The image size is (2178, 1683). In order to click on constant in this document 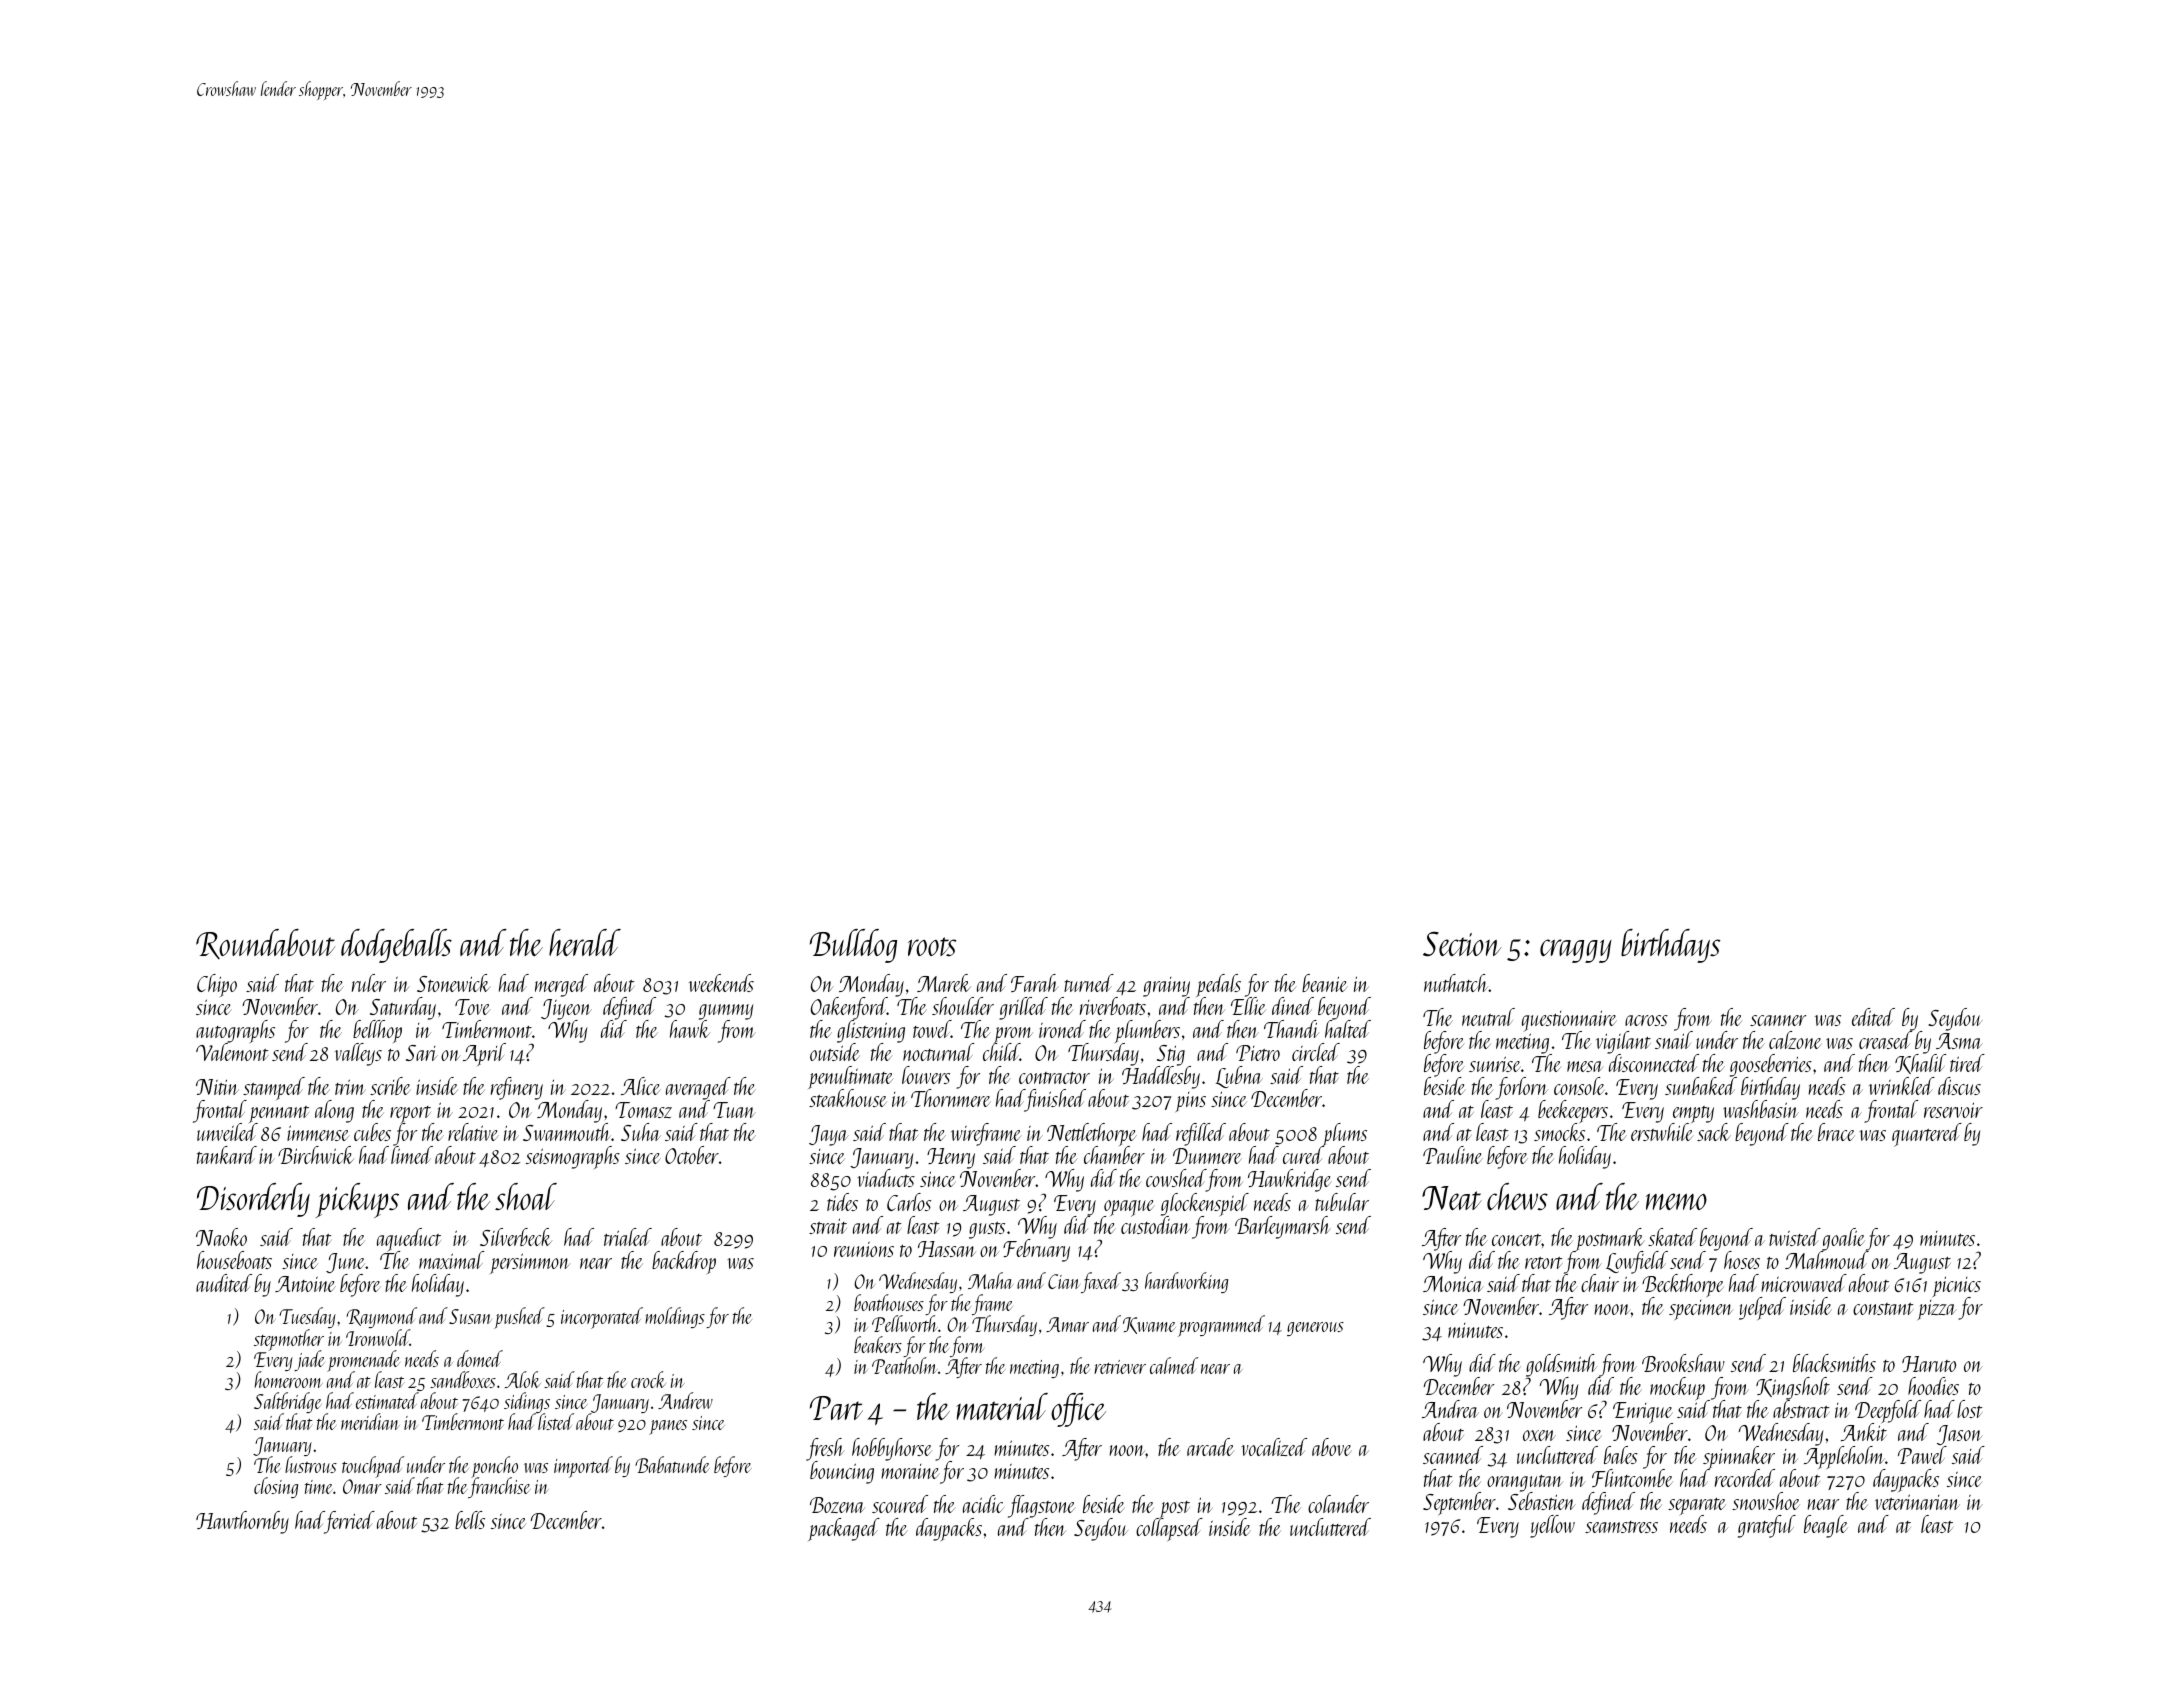, I will do `click(1883, 1309)`.
